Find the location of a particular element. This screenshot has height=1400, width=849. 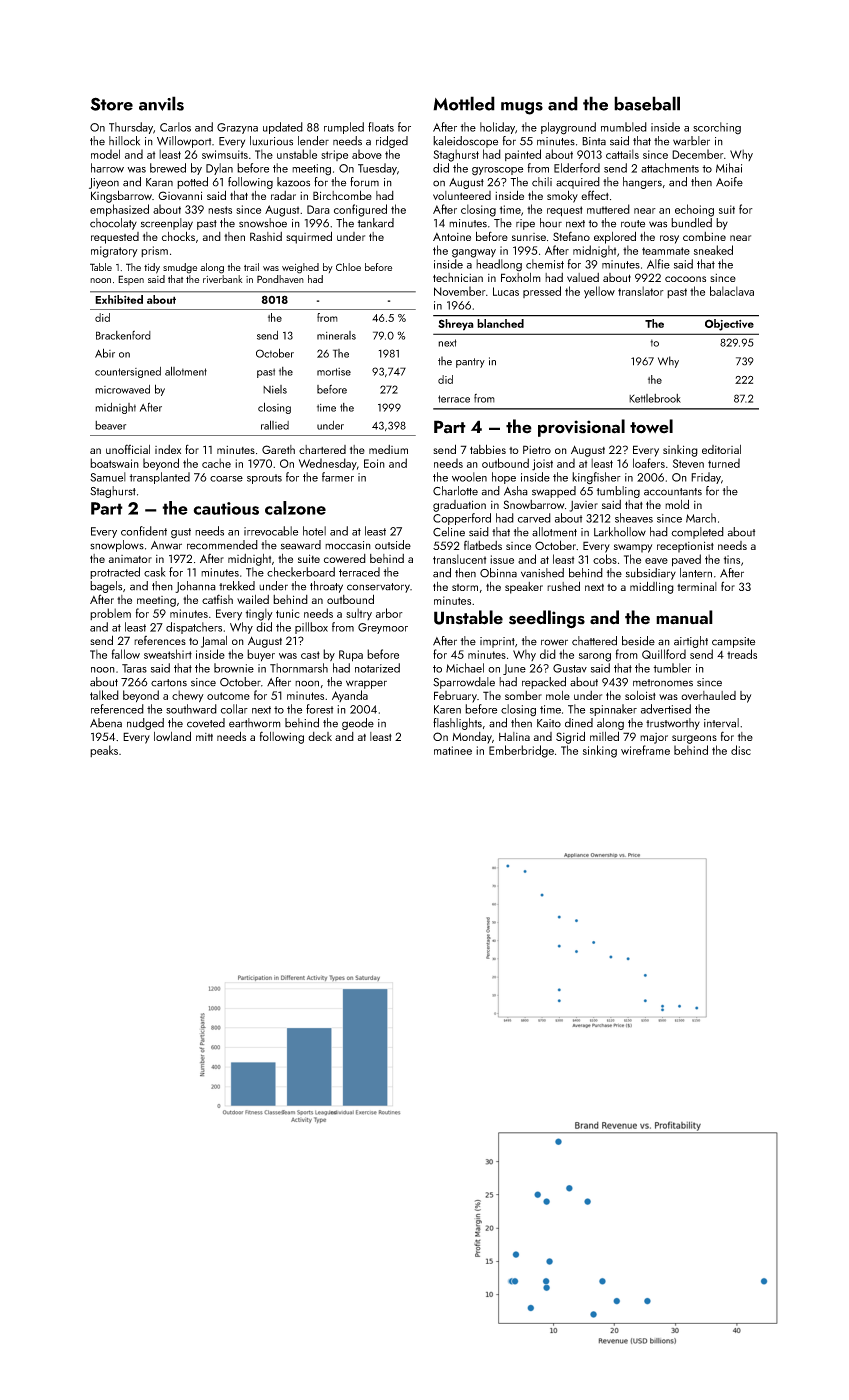

editorial is located at coordinates (721, 449).
